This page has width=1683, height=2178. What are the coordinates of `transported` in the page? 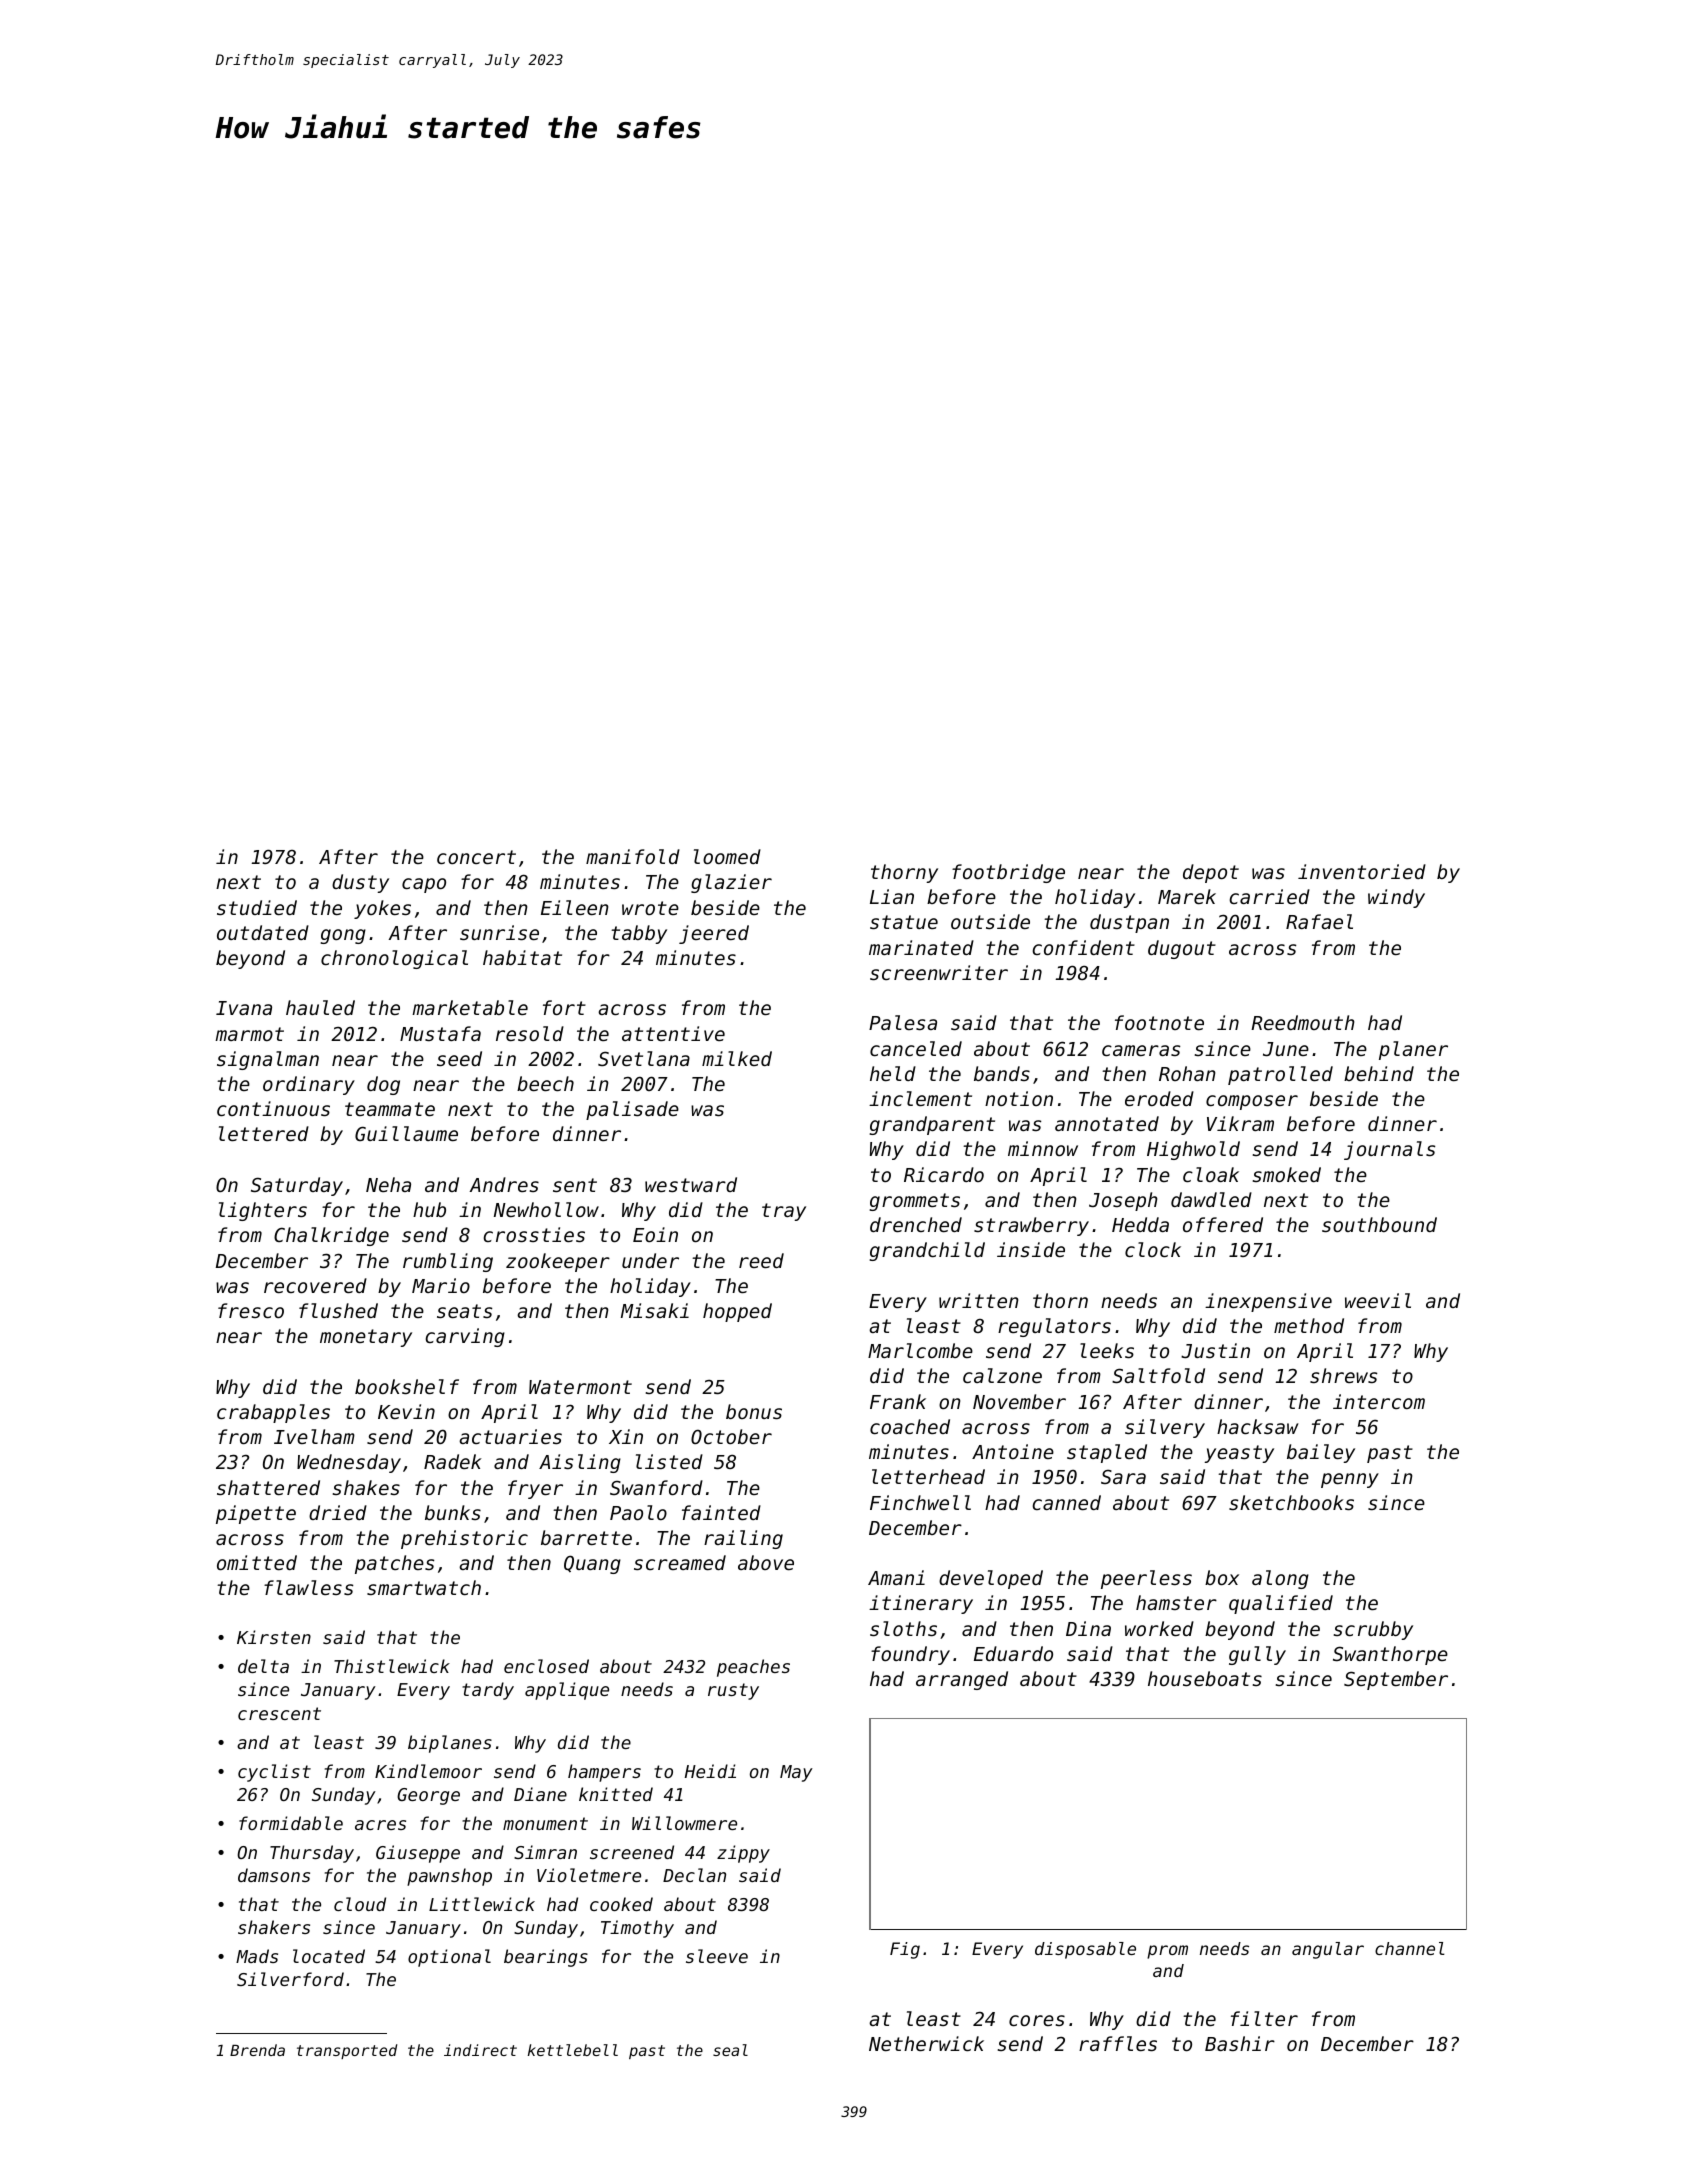 It's located at (347, 2051).
